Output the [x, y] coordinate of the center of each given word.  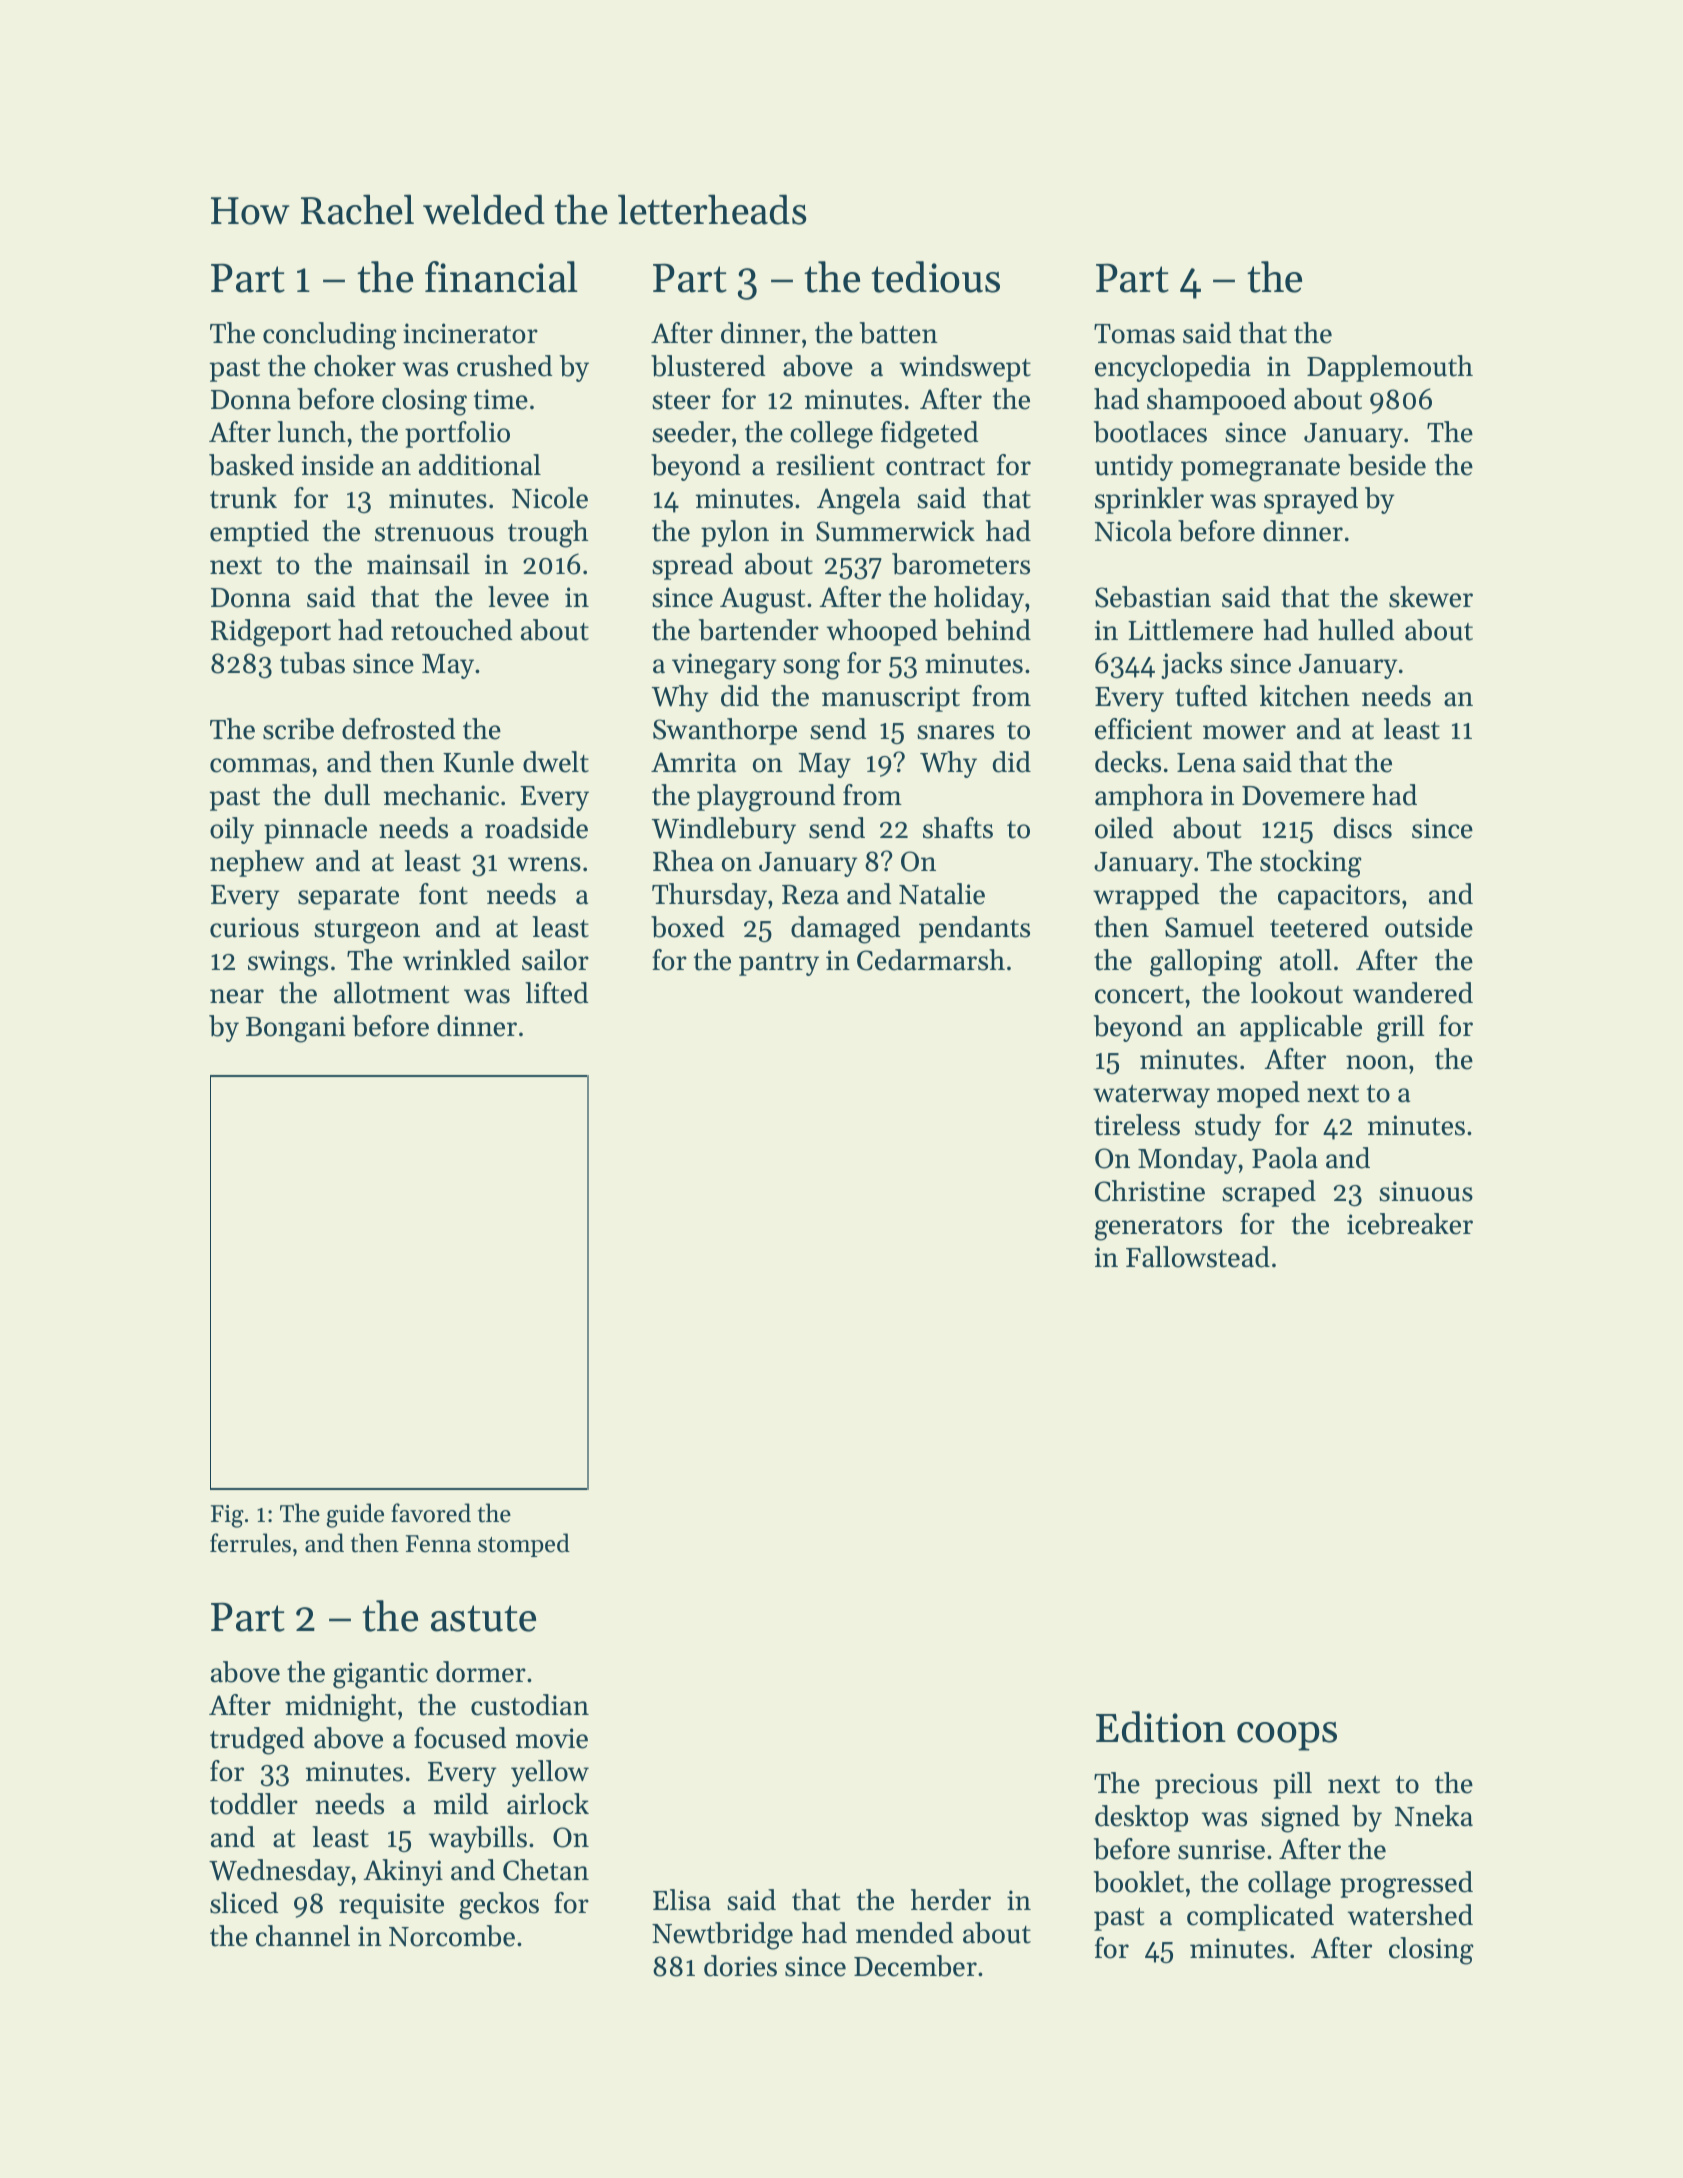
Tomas [1134, 334]
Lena [1206, 763]
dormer [481, 1672]
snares [955, 732]
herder [951, 1900]
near [237, 996]
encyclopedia [1173, 368]
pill [1292, 1785]
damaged [845, 930]
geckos [499, 1906]
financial [501, 277]
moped [1258, 1094]
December [915, 1966]
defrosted [398, 729]
